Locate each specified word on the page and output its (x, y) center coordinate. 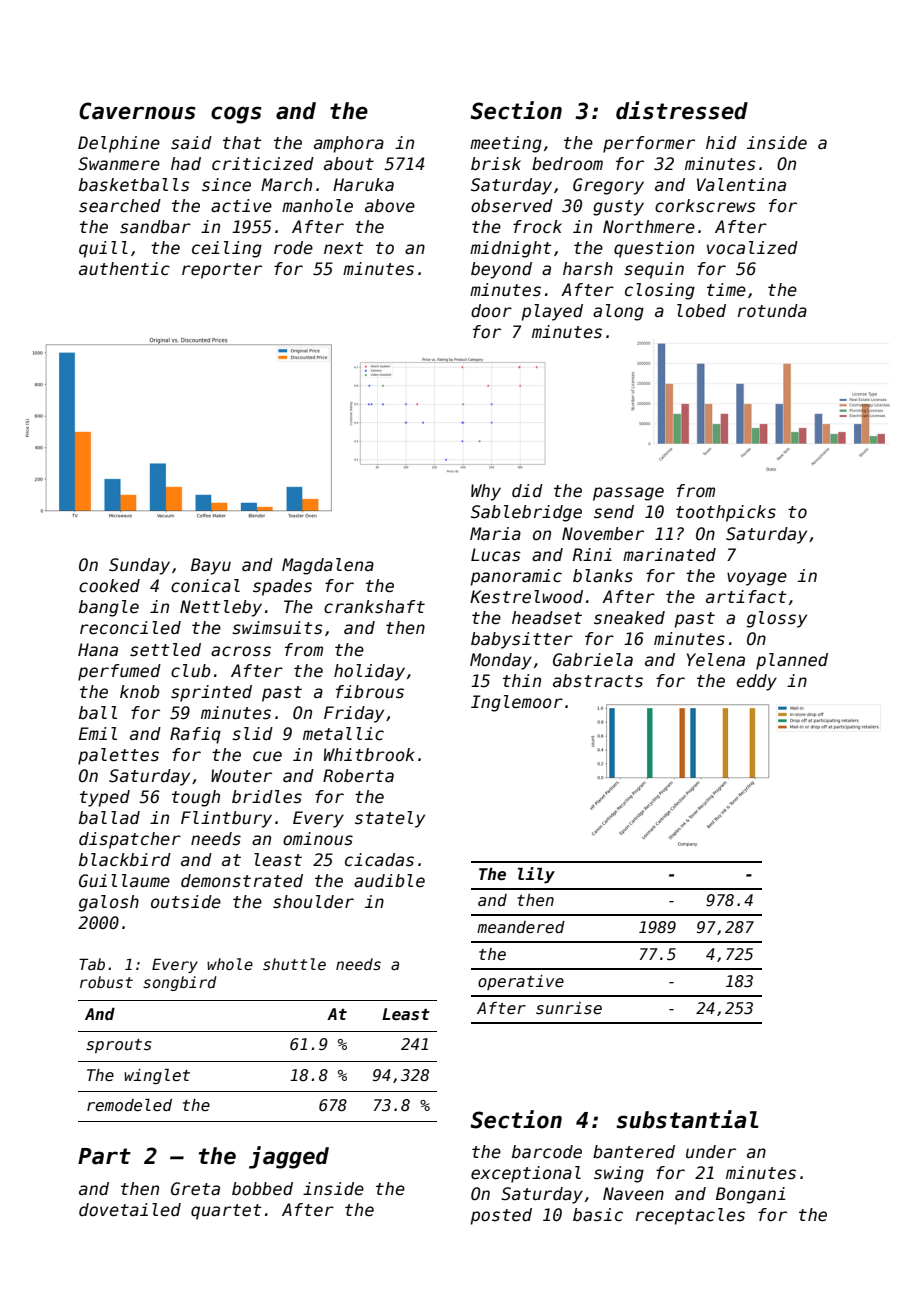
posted (501, 1216)
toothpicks (726, 513)
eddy (756, 682)
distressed (682, 110)
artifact (746, 597)
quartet (226, 1212)
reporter (222, 271)
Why (486, 492)
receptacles (690, 1216)
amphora (349, 144)
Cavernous (137, 111)
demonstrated (242, 881)
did (527, 490)
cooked (109, 586)
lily (536, 875)
